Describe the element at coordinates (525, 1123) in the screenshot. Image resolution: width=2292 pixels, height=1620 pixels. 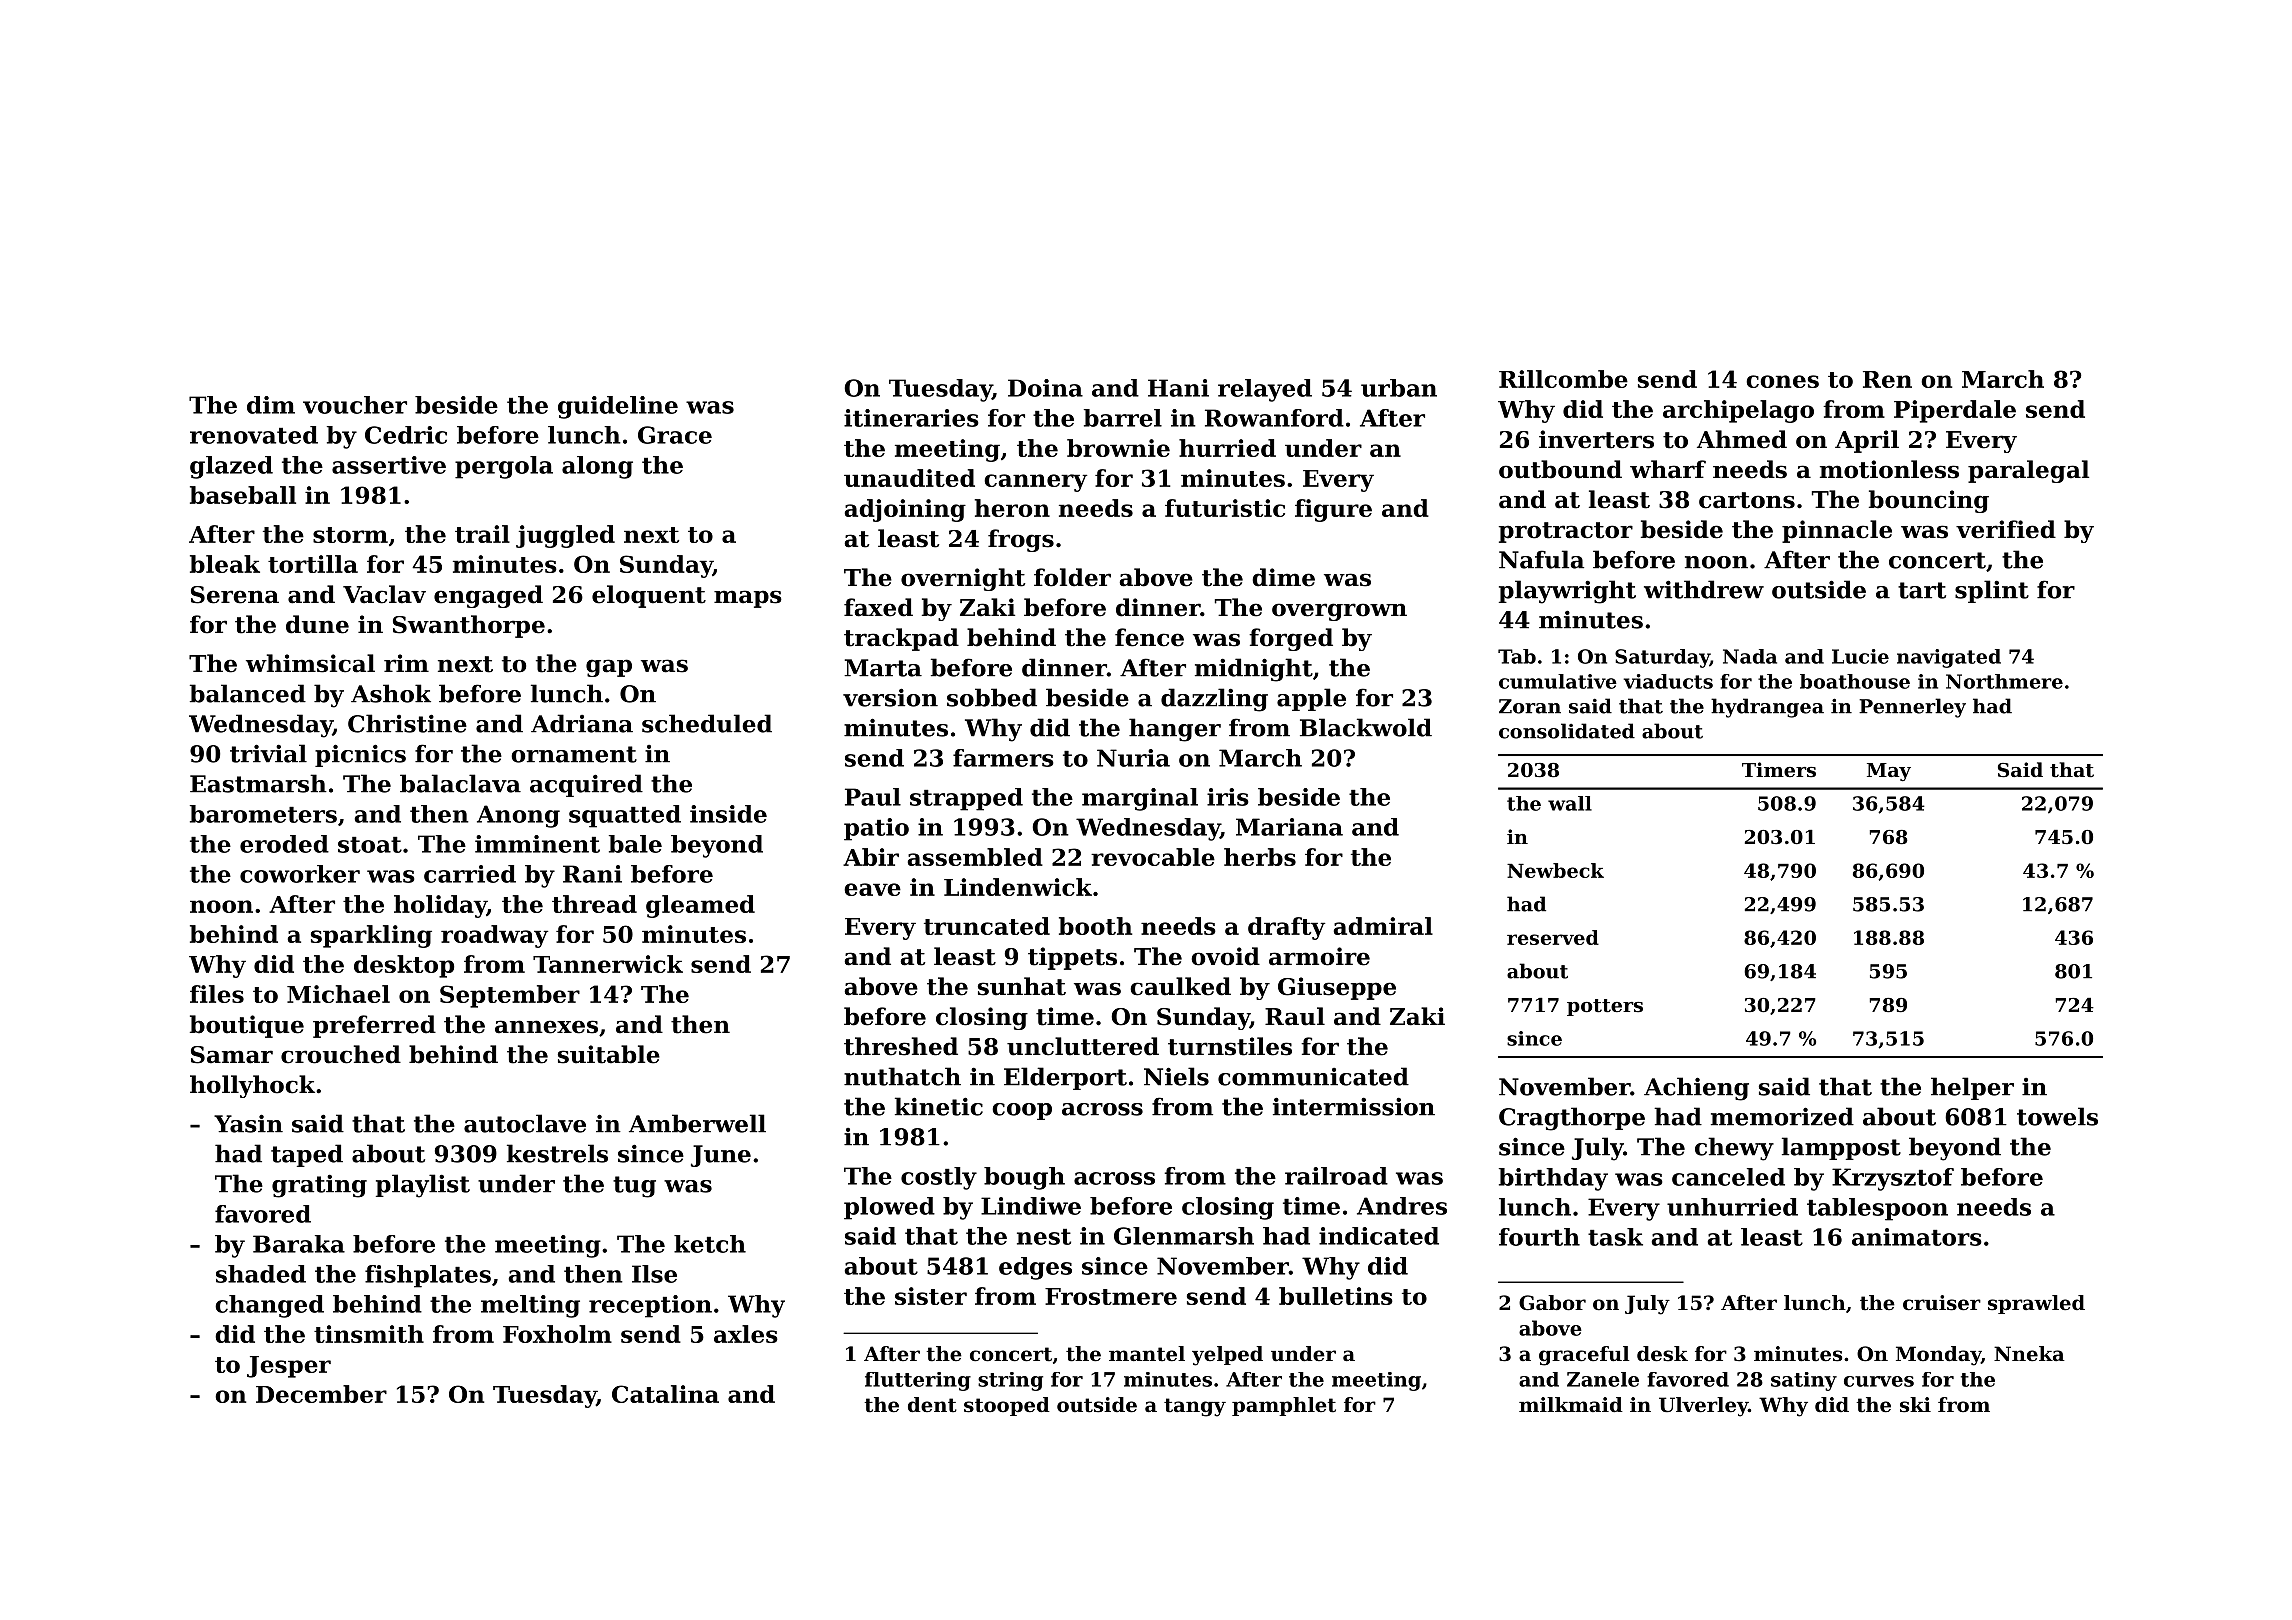
I see `autoclave` at that location.
